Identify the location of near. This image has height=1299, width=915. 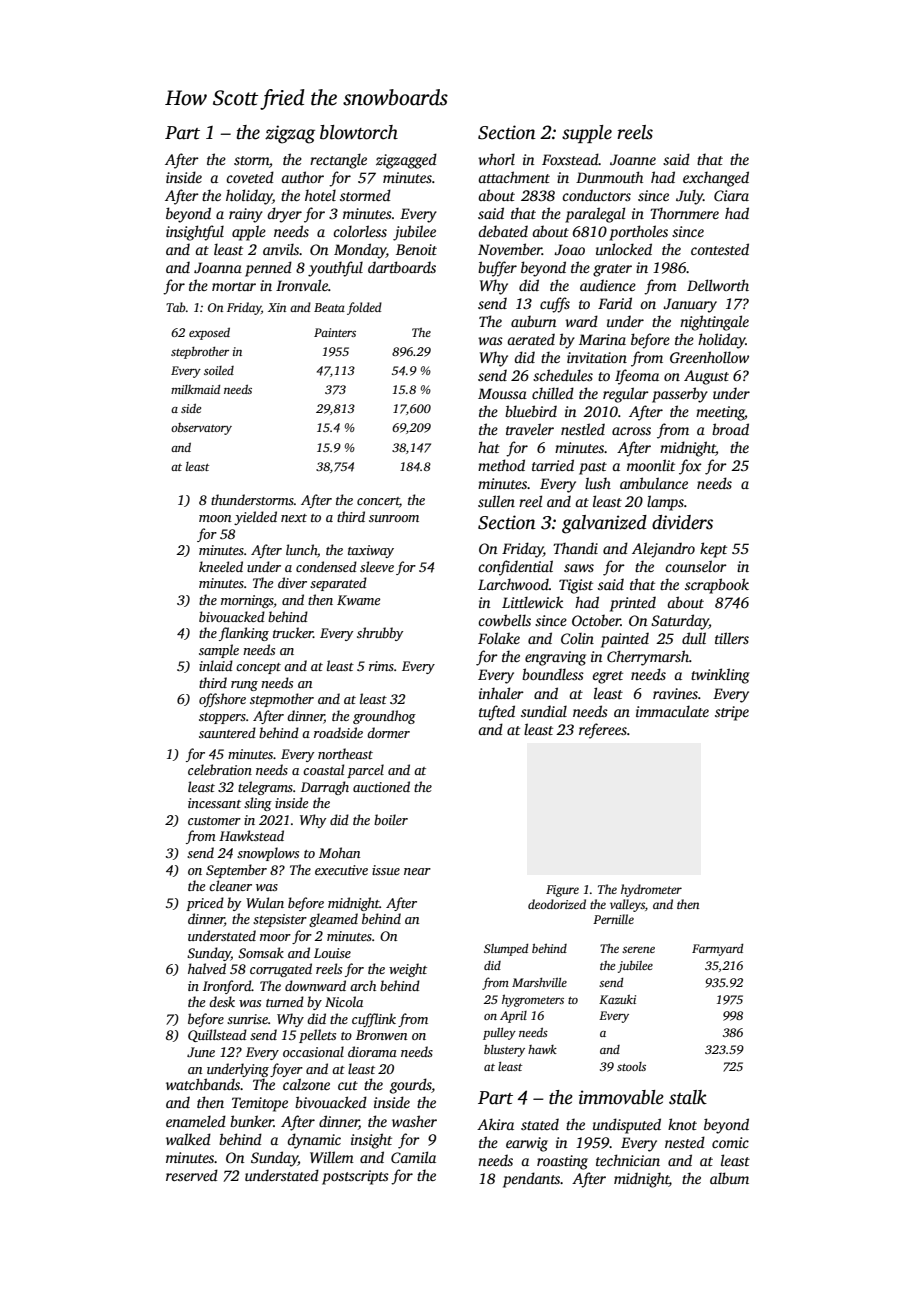
(417, 871).
